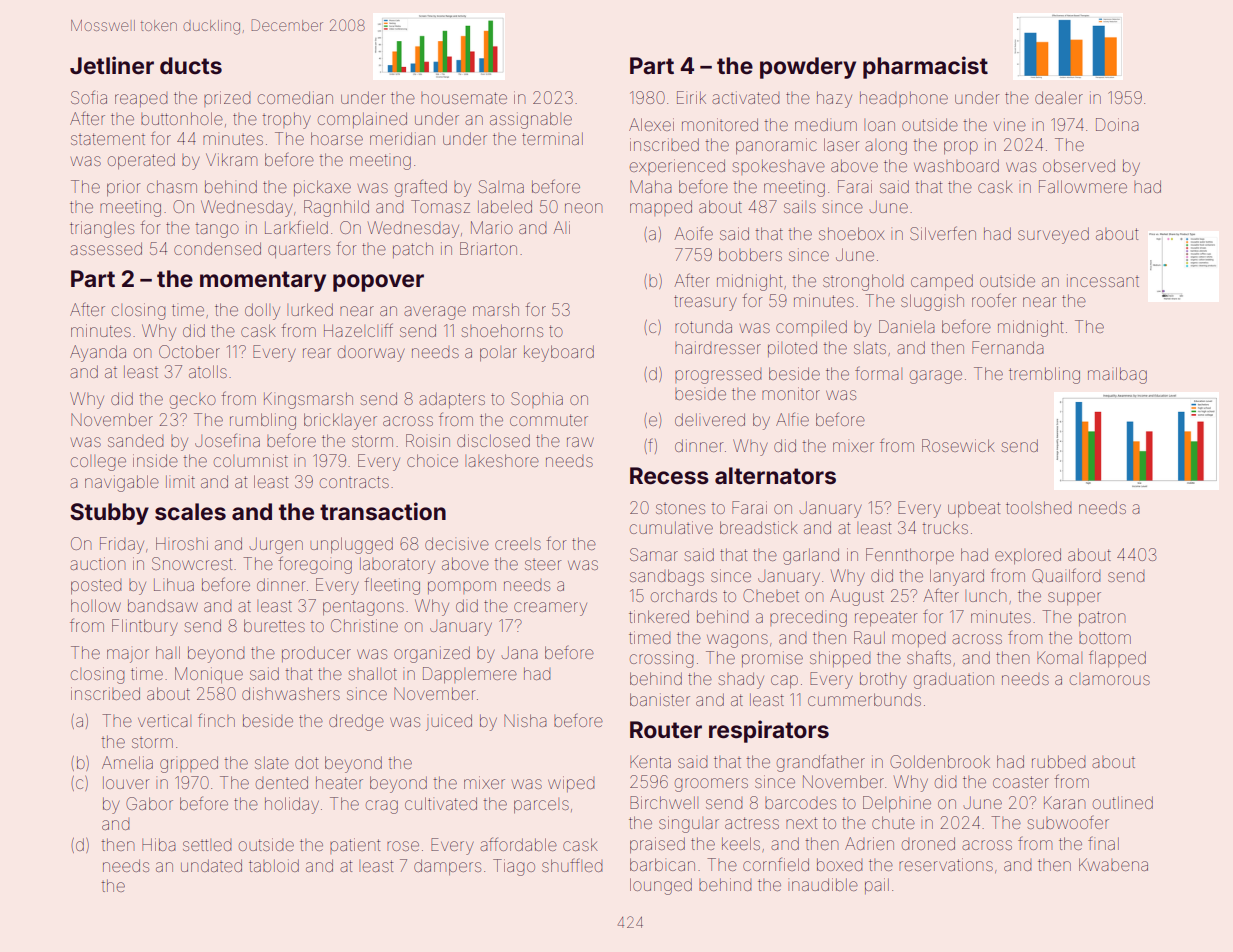 The width and height of the page is (1233, 952). What do you see at coordinates (492, 227) in the page?
I see `Mario` at bounding box center [492, 227].
